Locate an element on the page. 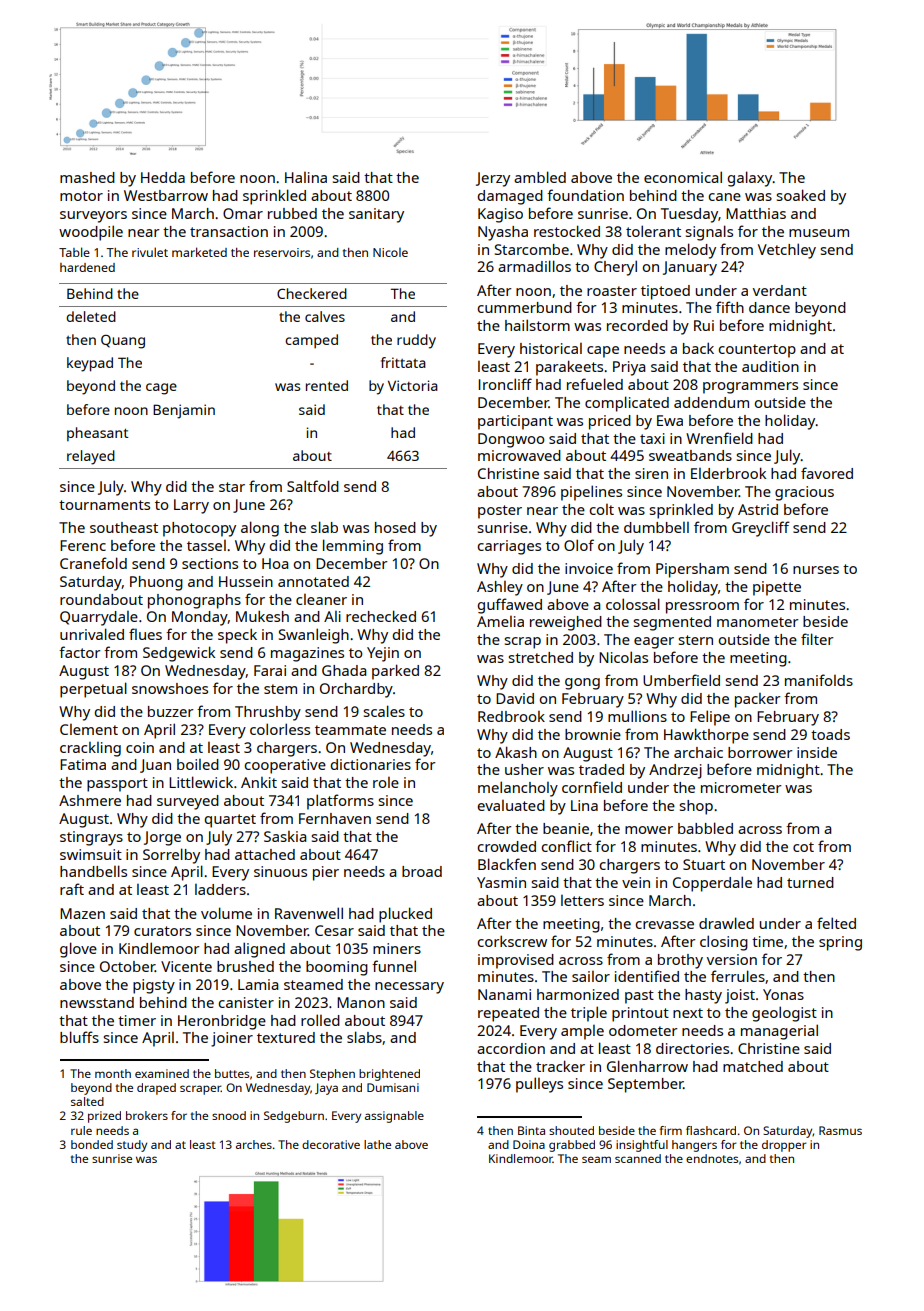 The width and height of the page is (924, 1311). Hoa is located at coordinates (275, 563).
